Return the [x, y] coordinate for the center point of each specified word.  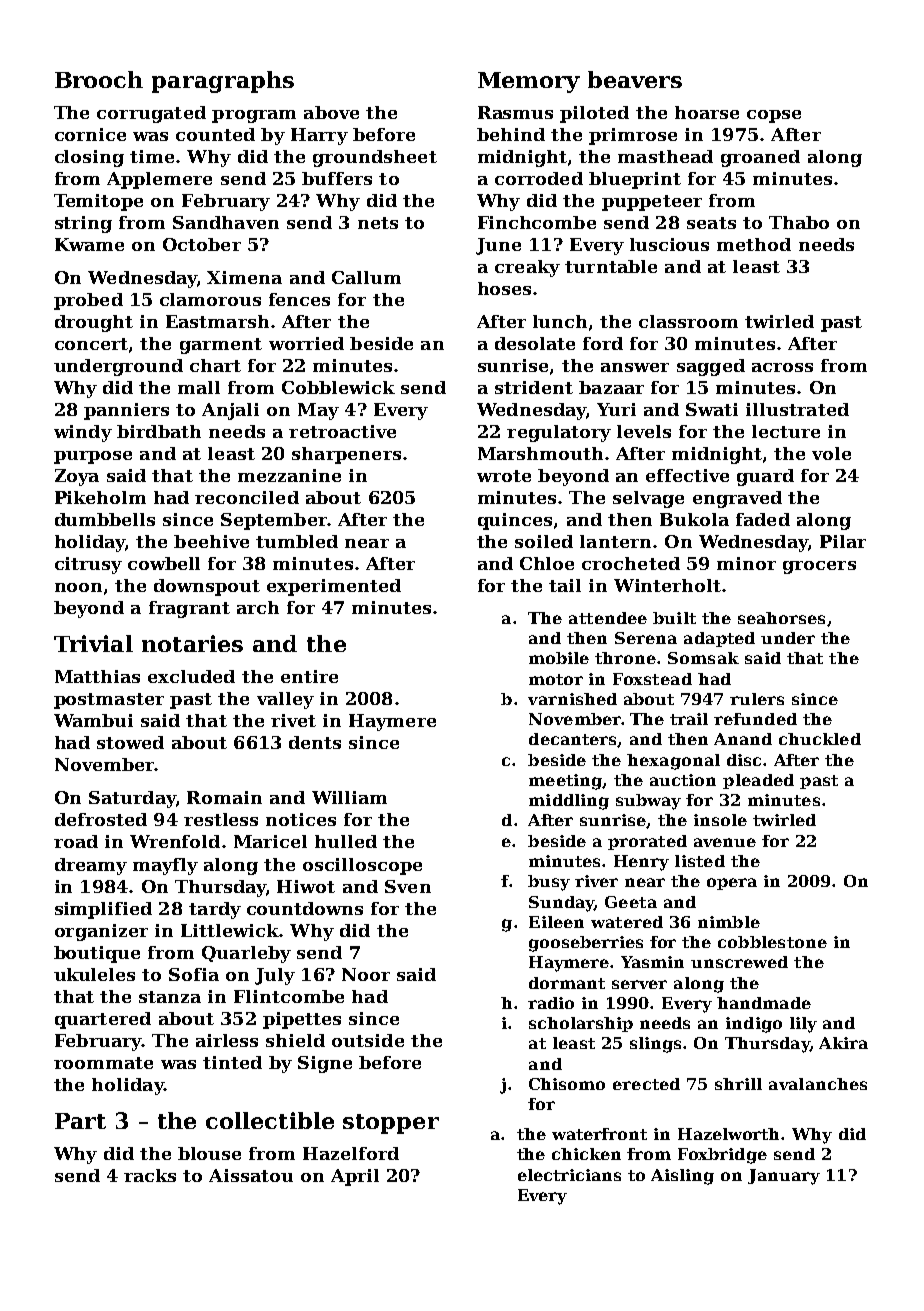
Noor [366, 974]
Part [80, 1121]
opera [732, 884]
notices [301, 819]
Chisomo [567, 1084]
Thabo [799, 222]
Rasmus [515, 112]
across [782, 367]
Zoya [77, 477]
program [254, 116]
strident [534, 387]
